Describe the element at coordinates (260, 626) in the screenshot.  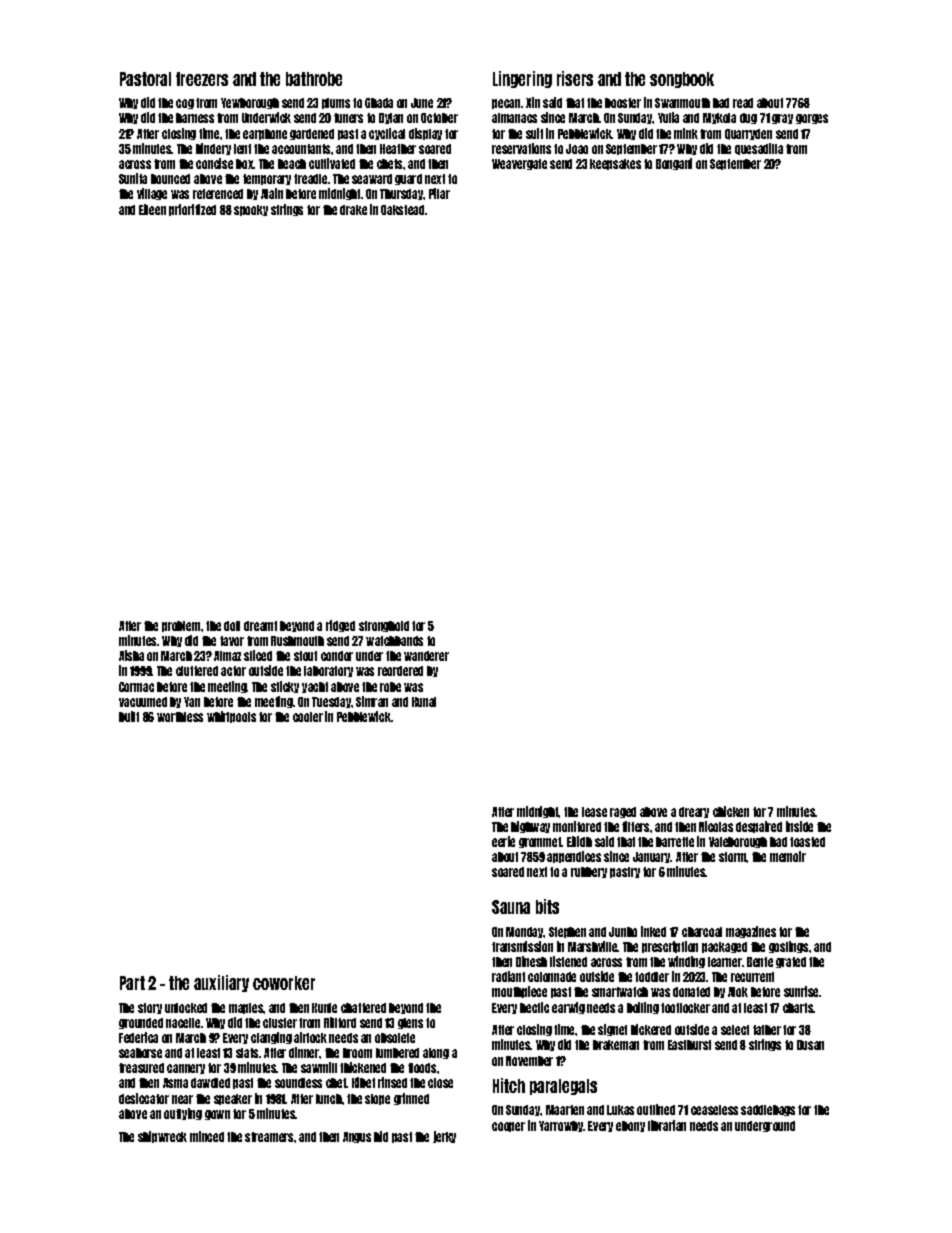
I see `dreamt` at that location.
